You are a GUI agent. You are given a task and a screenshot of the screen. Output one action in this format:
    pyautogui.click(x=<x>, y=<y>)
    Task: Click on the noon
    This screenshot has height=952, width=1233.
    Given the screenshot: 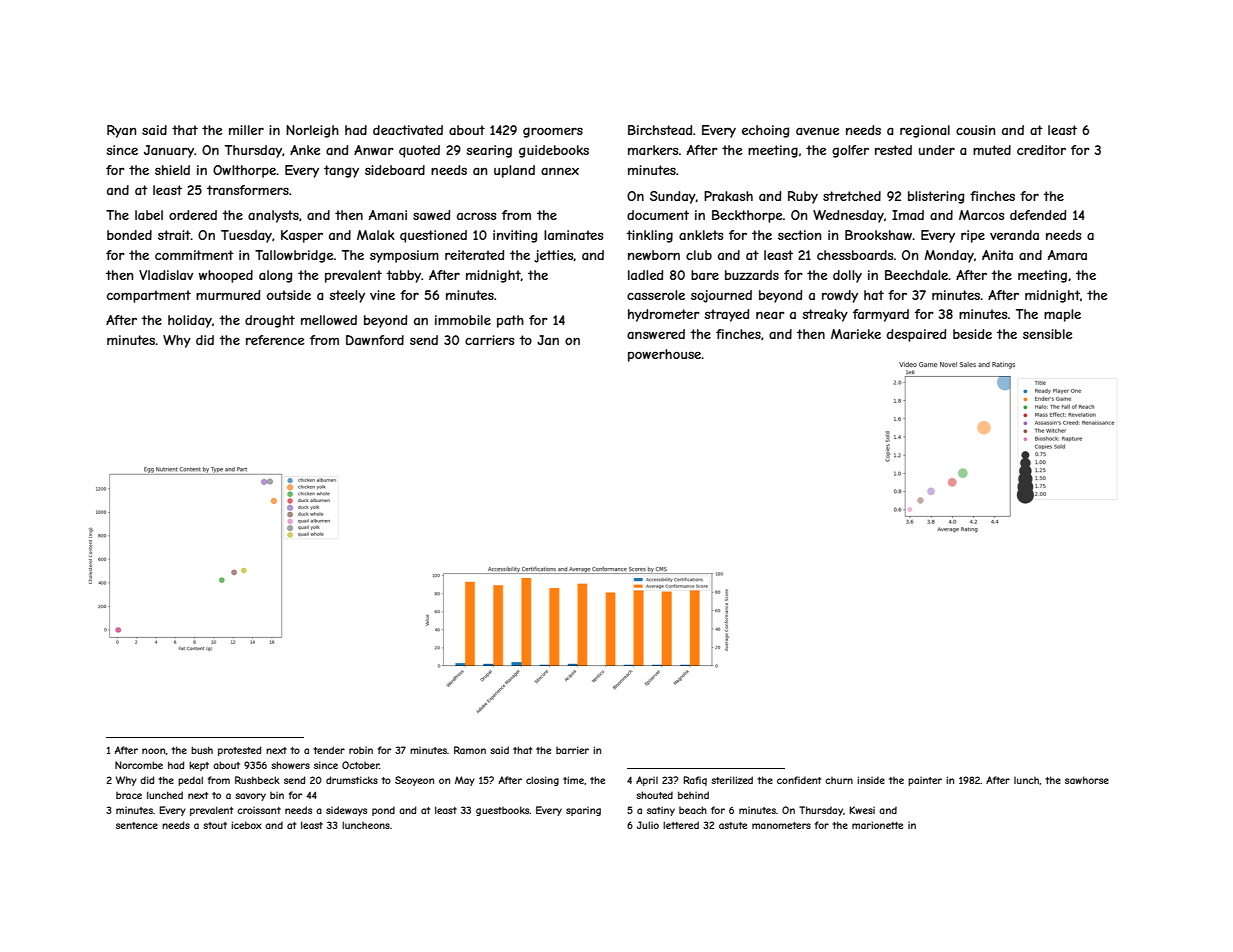 What is the action you would take?
    pyautogui.click(x=153, y=751)
